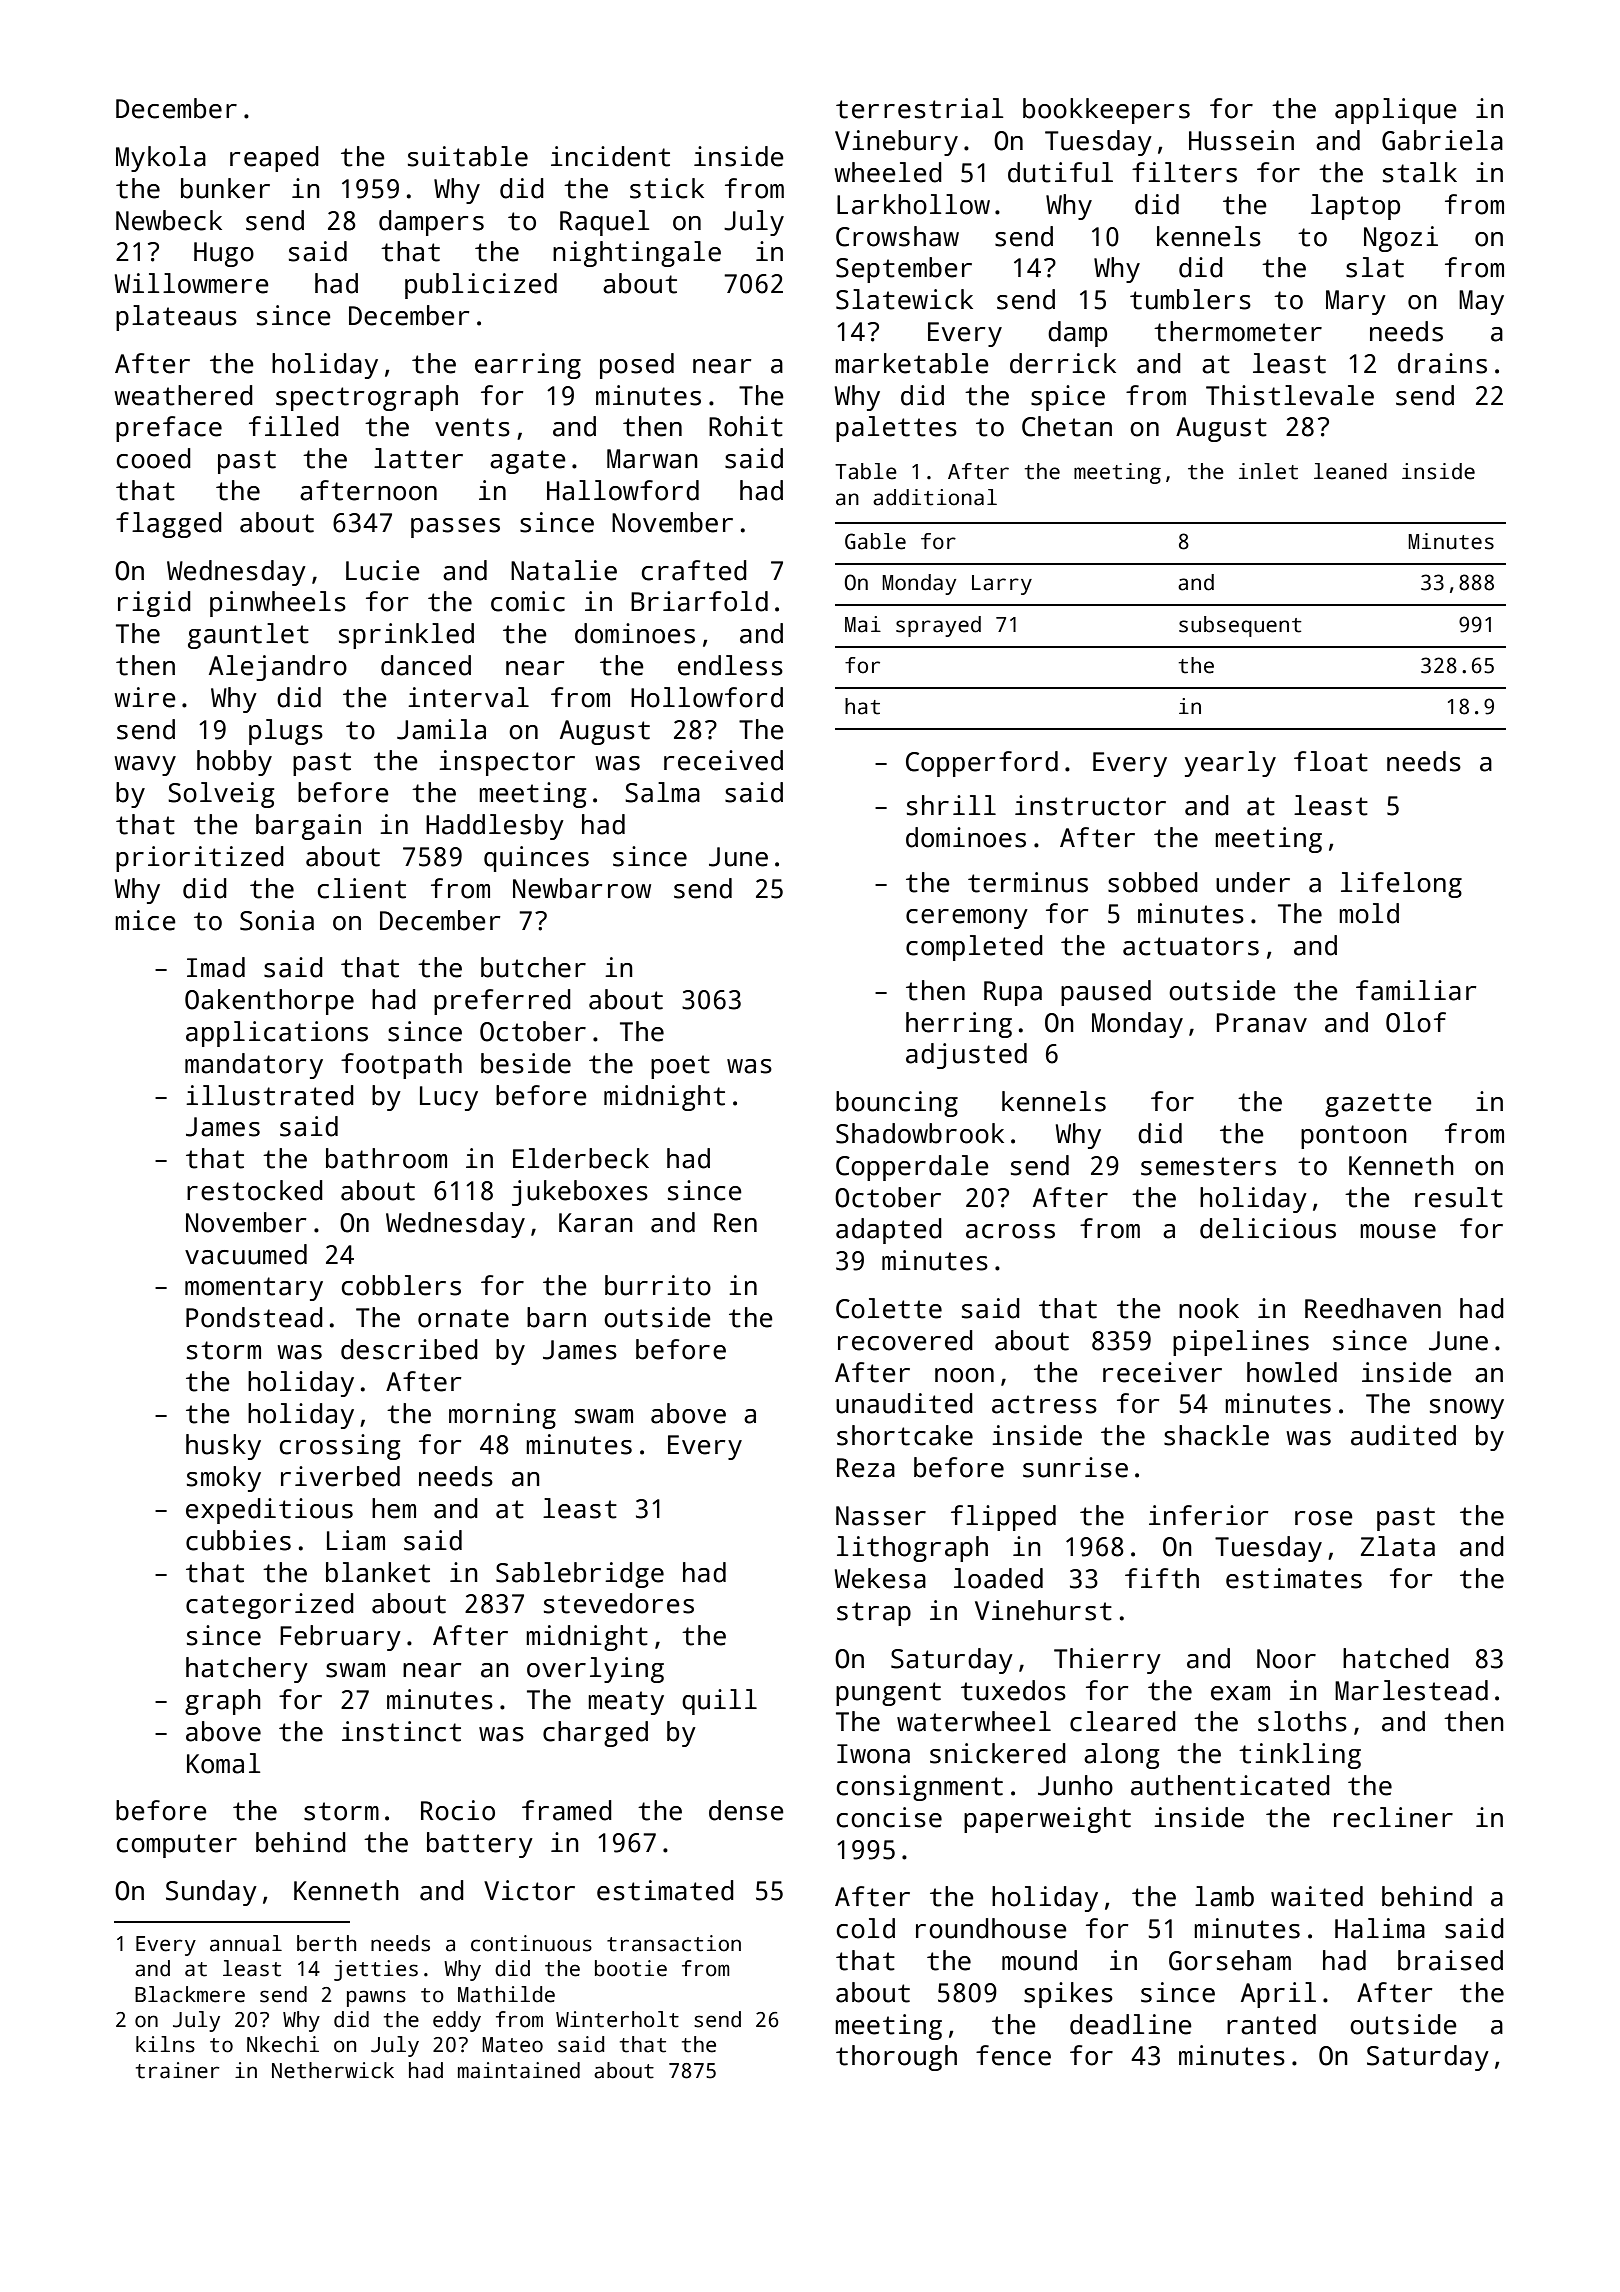 This image has width=1620, height=2292. What do you see at coordinates (1067, 426) in the image?
I see `Chetan` at bounding box center [1067, 426].
